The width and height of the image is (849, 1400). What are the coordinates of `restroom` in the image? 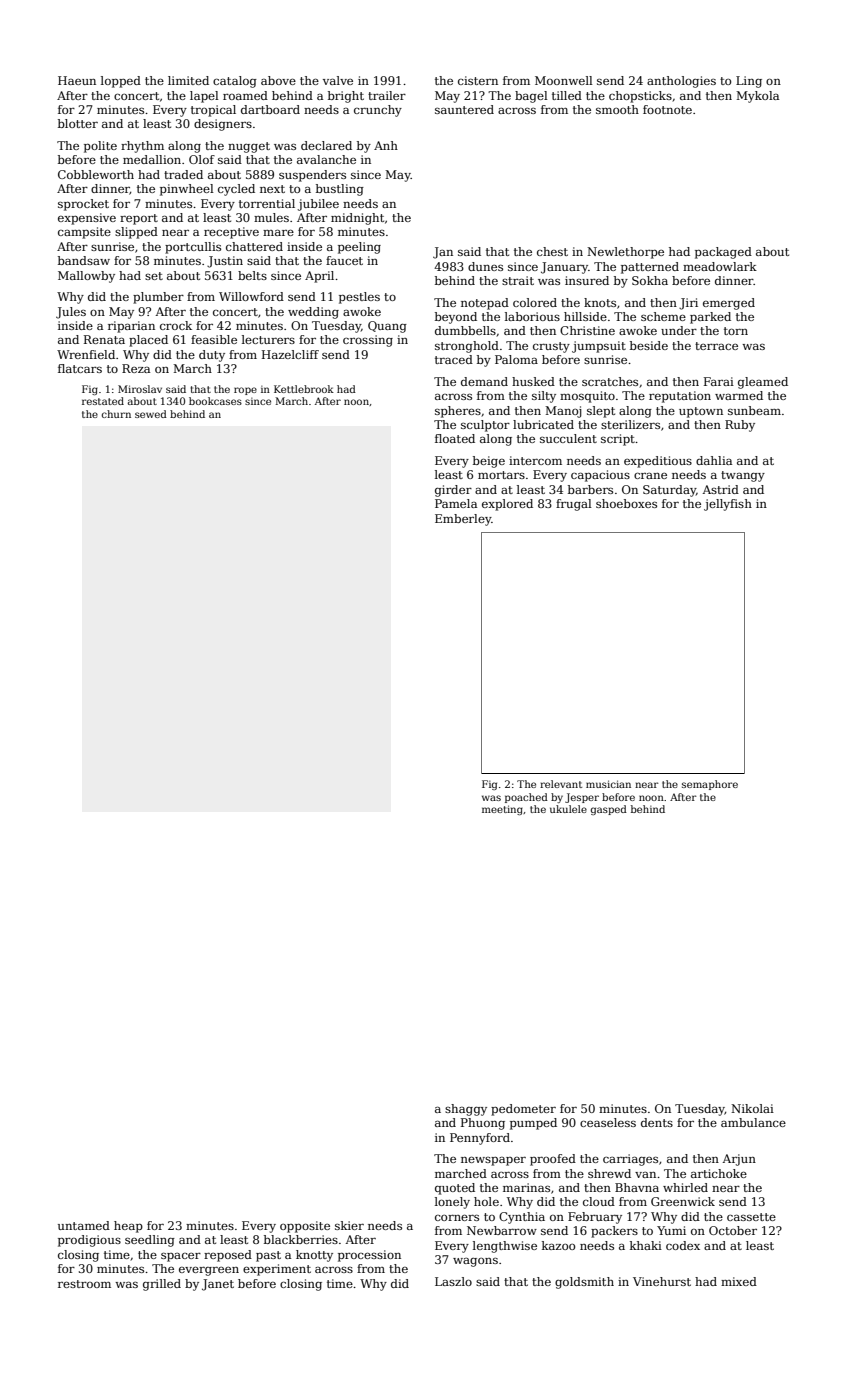 It's located at (84, 1284).
